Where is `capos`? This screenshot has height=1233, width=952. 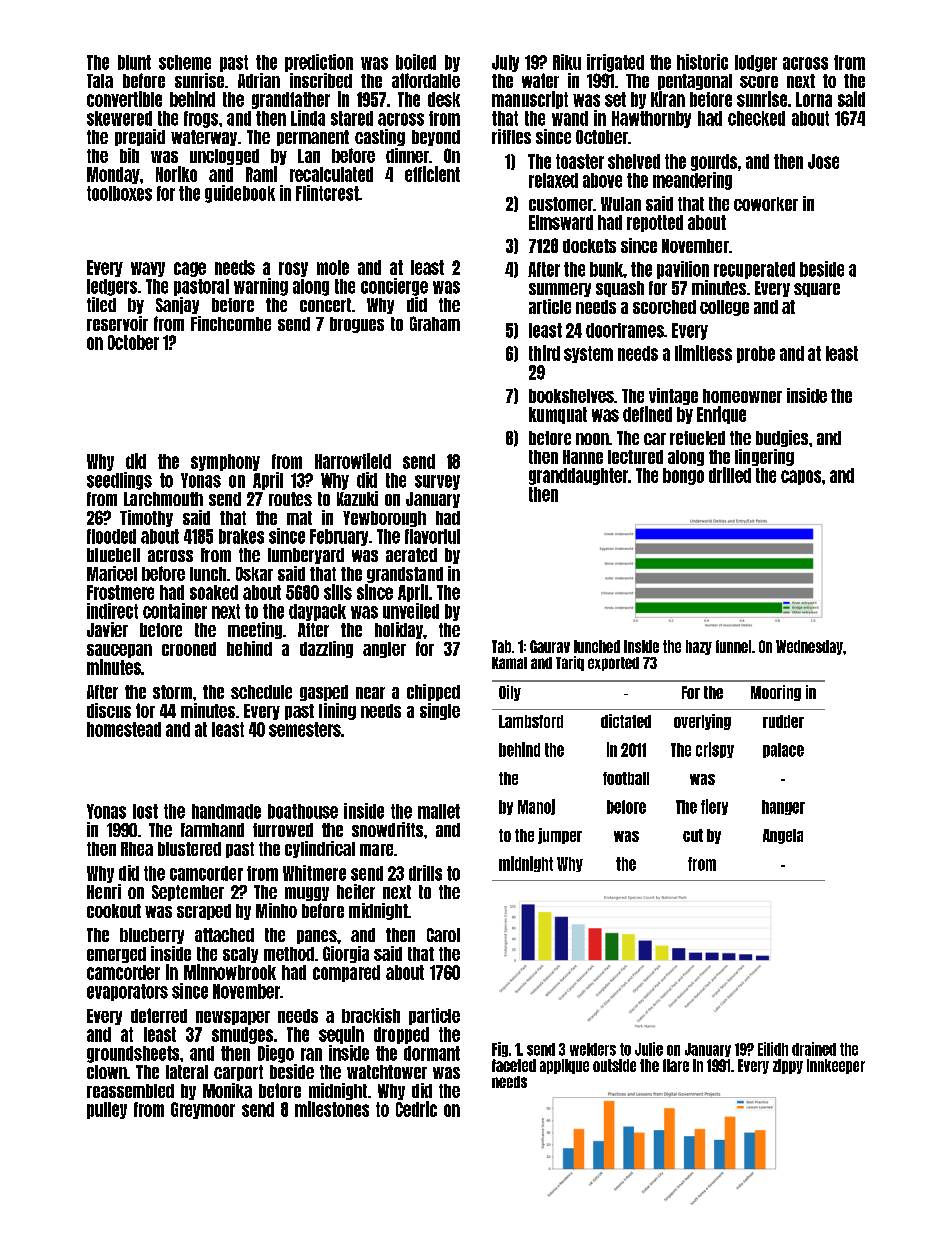 capos is located at coordinates (801, 477).
